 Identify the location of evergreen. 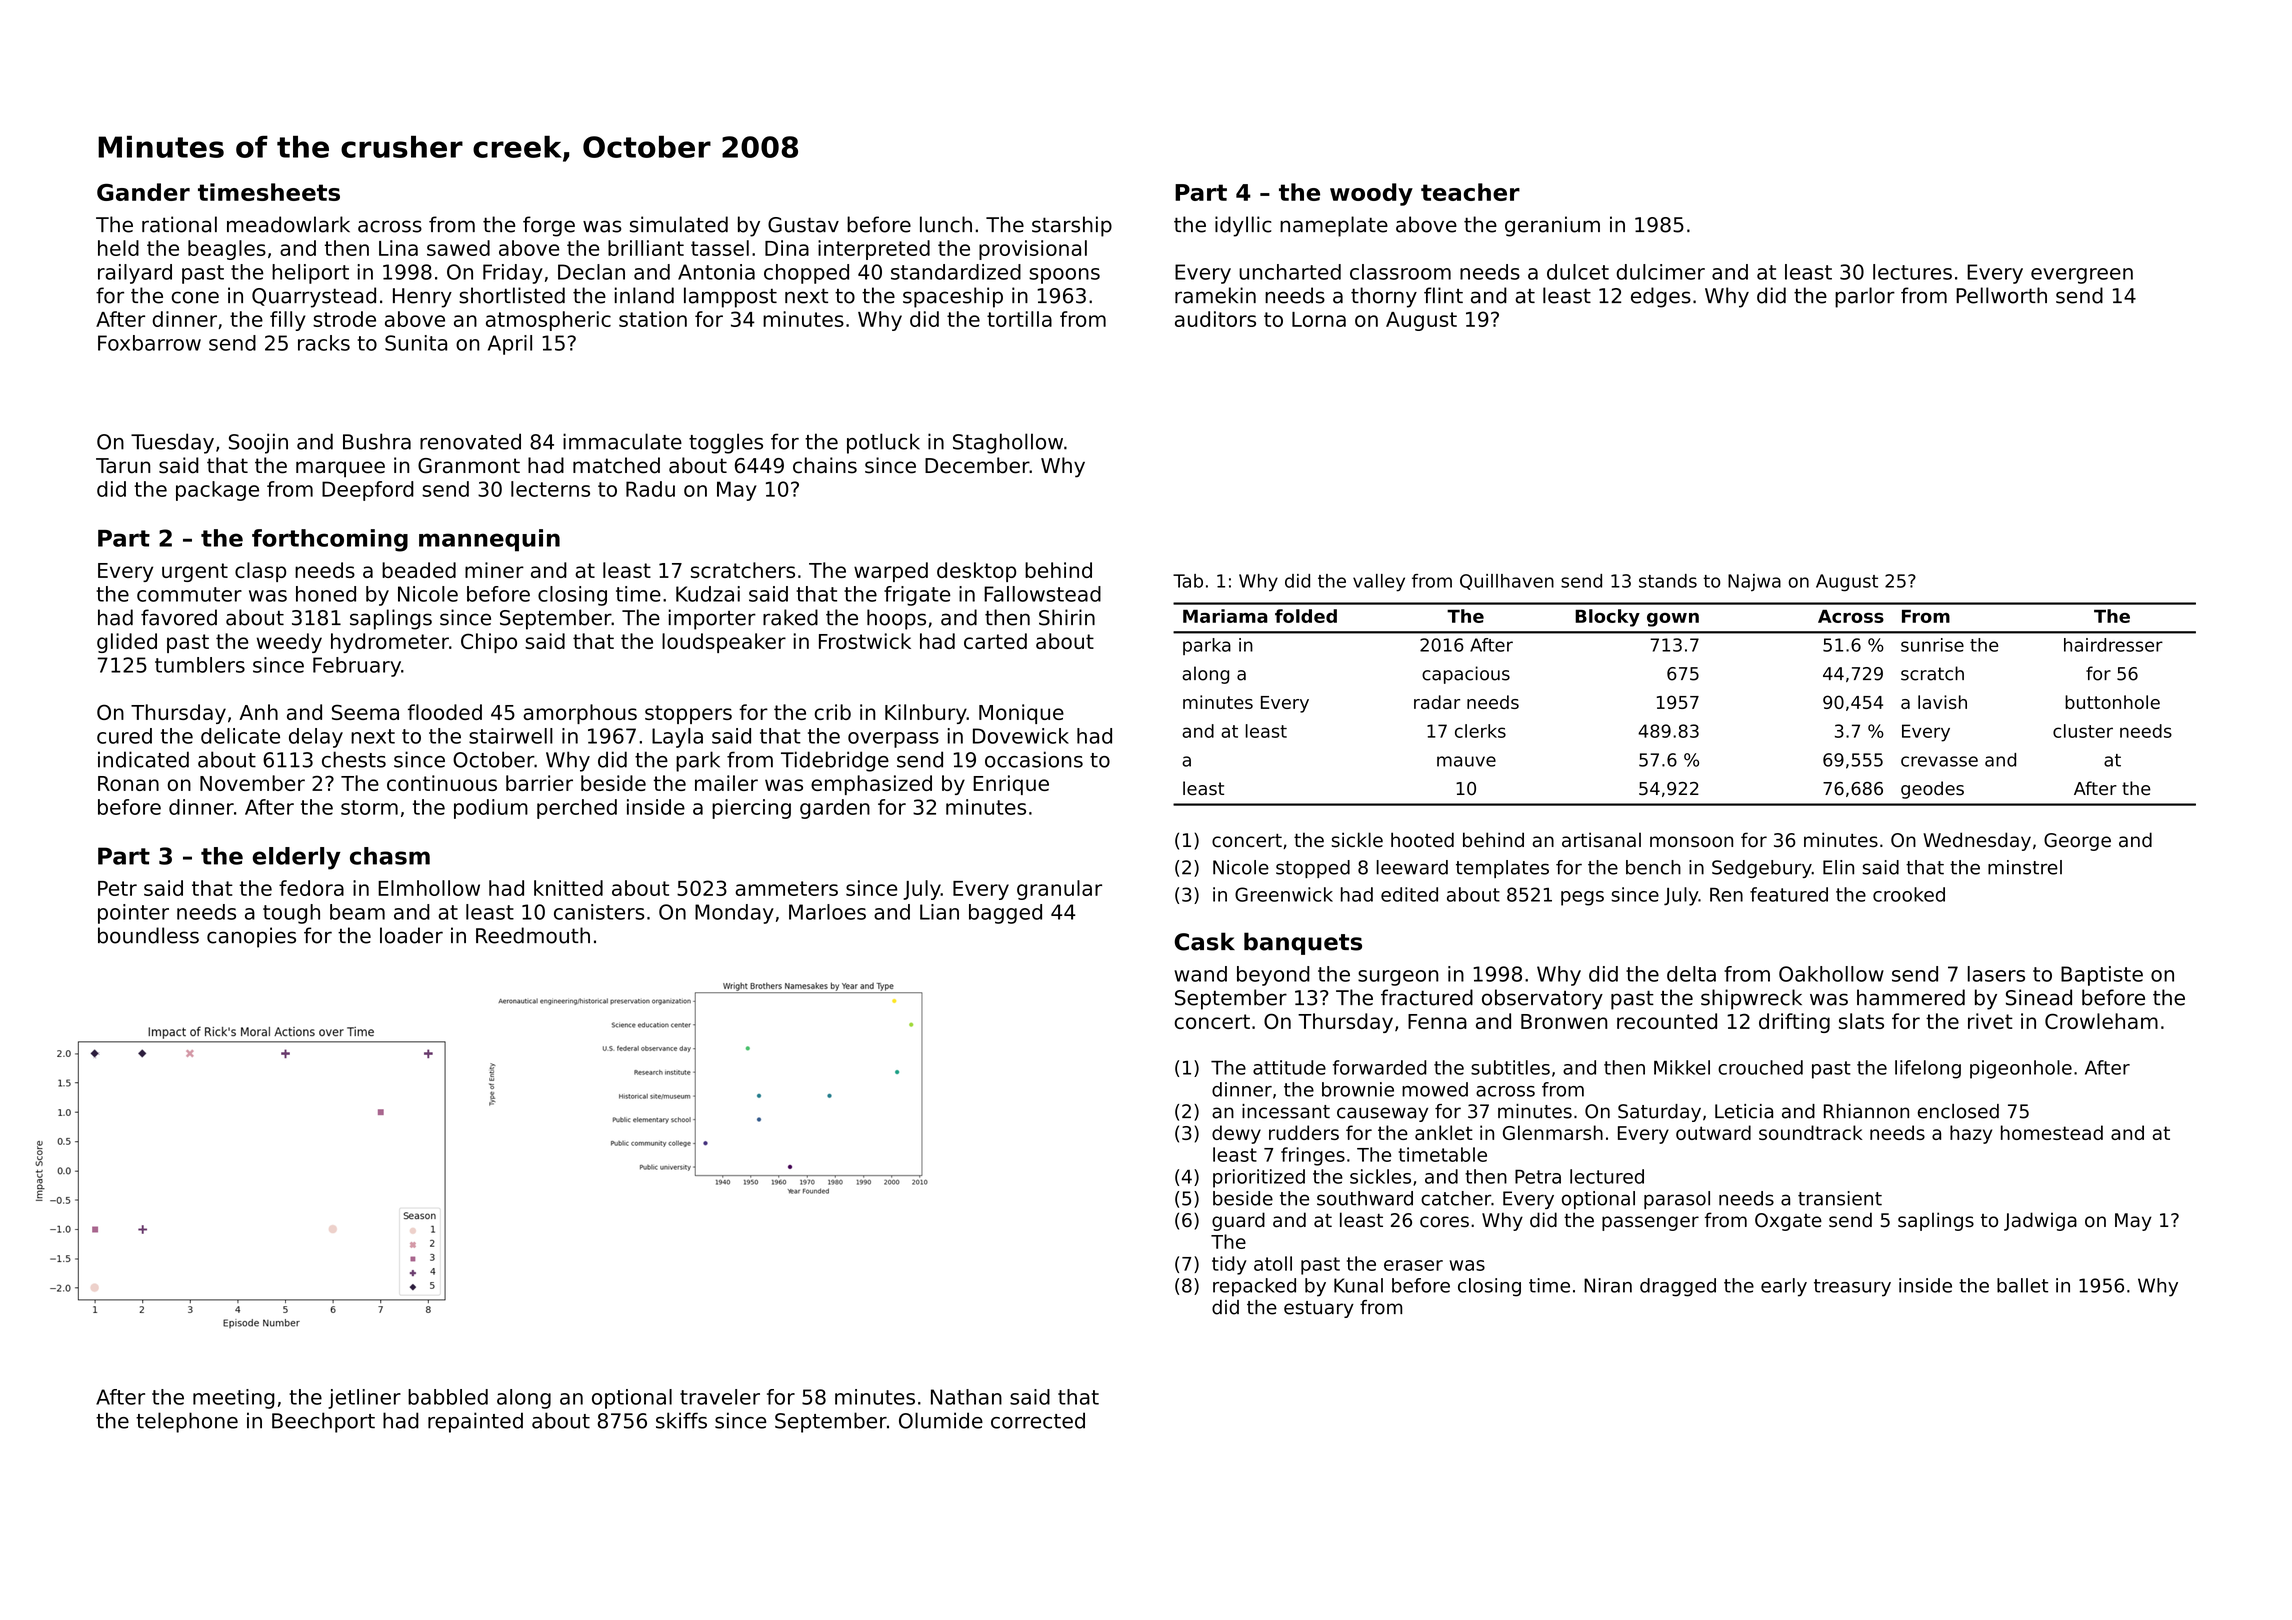
(2082, 276).
